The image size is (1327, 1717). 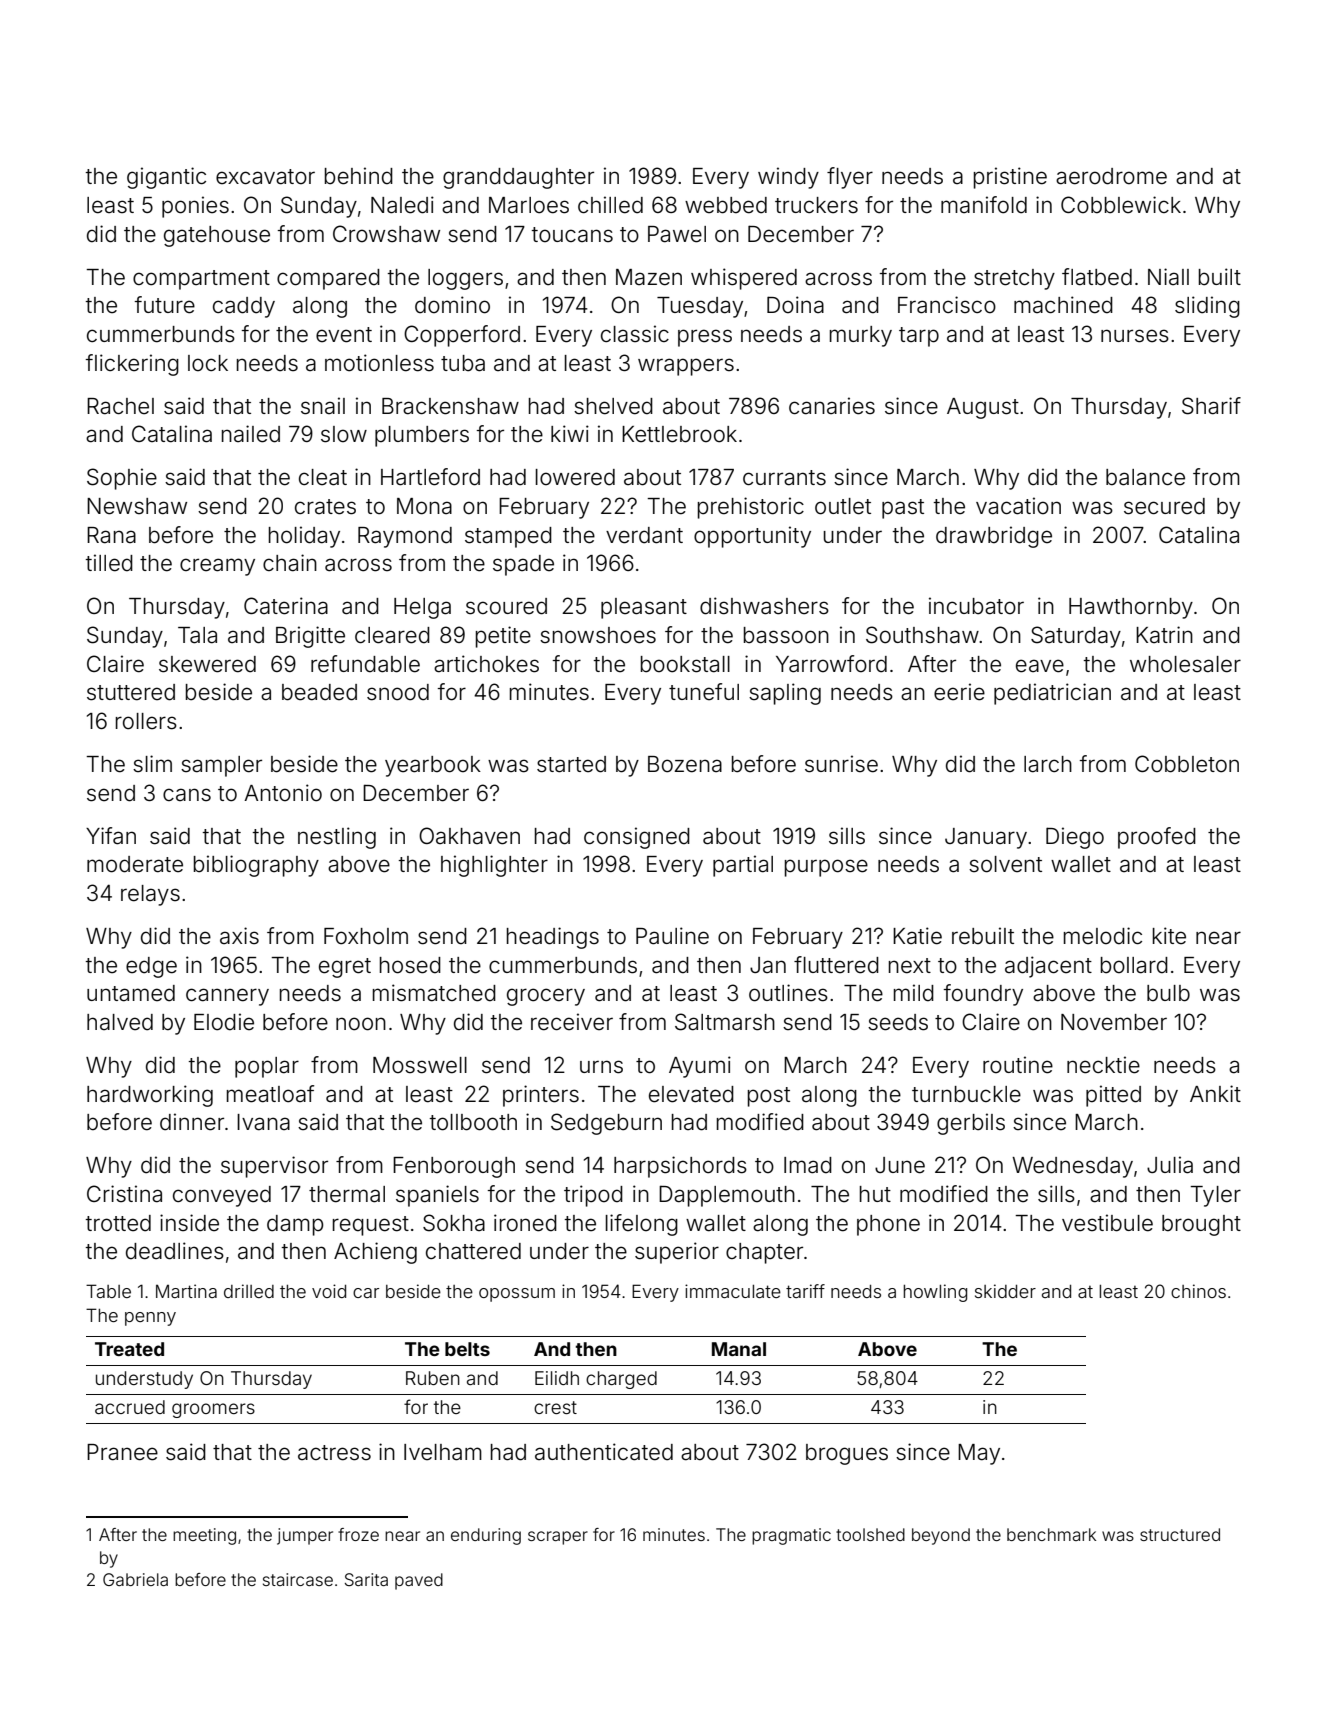 I want to click on windy, so click(x=788, y=178).
